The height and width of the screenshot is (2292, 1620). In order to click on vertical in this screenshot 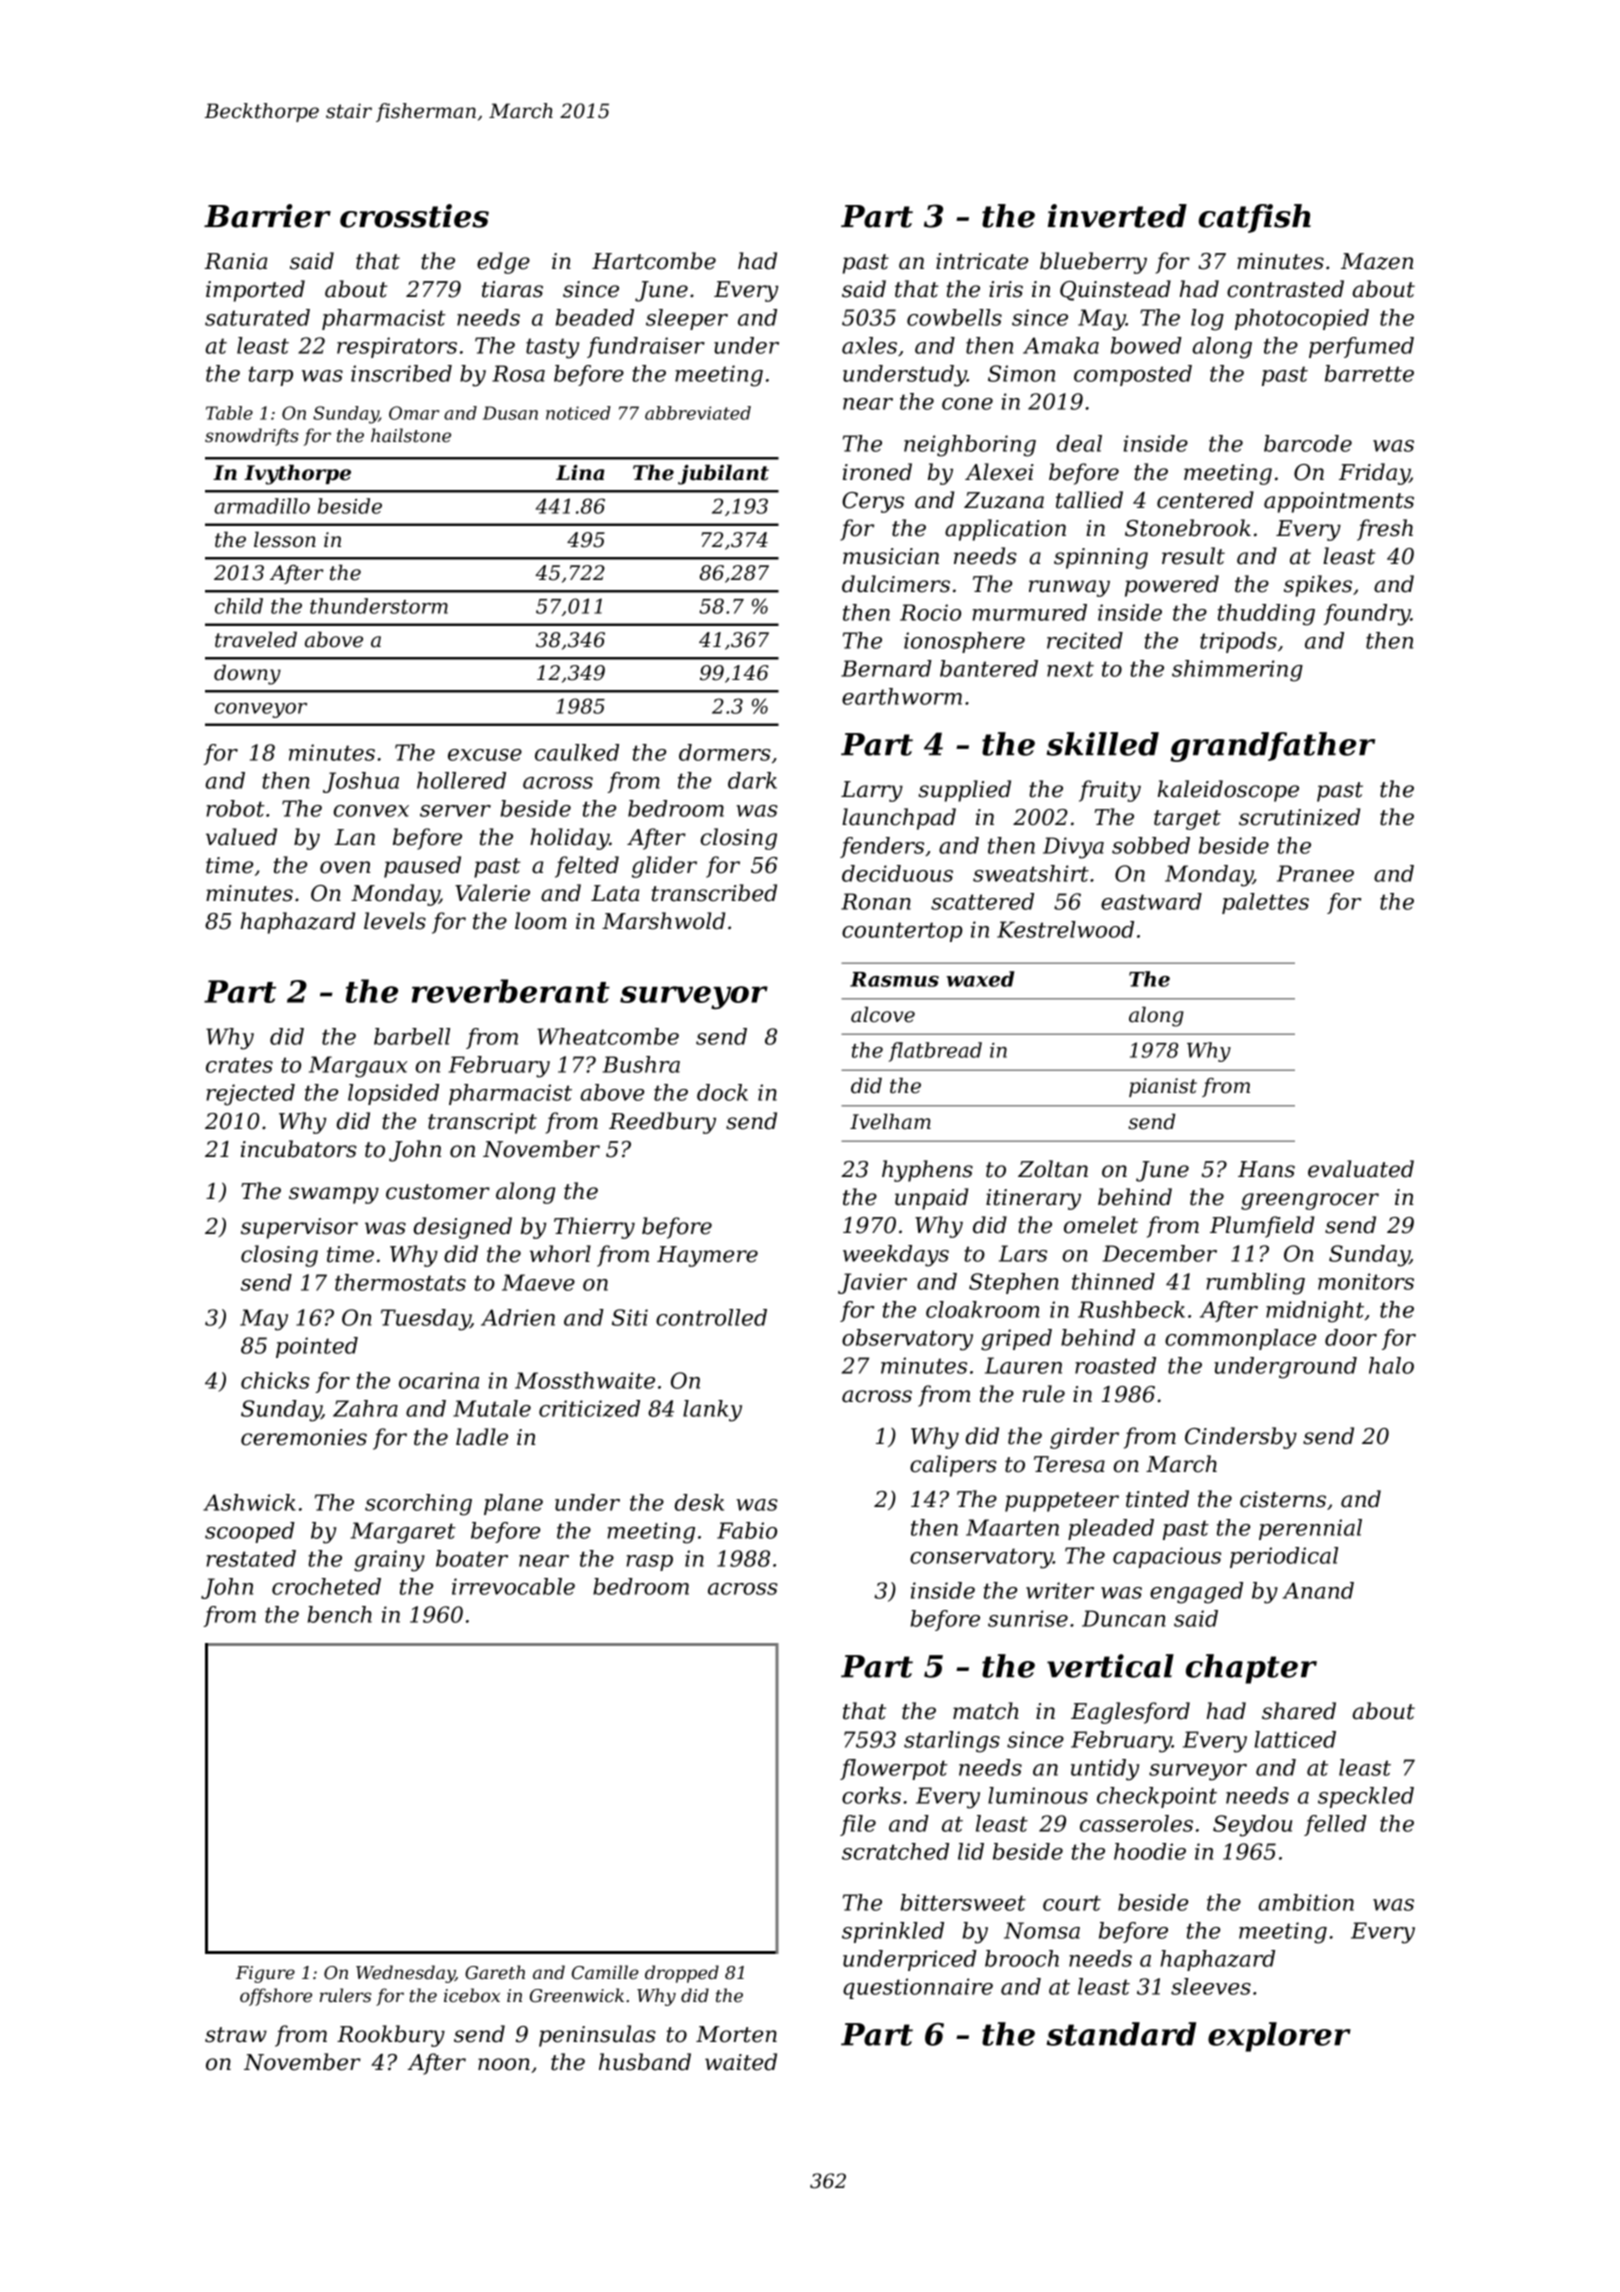, I will do `click(1110, 1666)`.
